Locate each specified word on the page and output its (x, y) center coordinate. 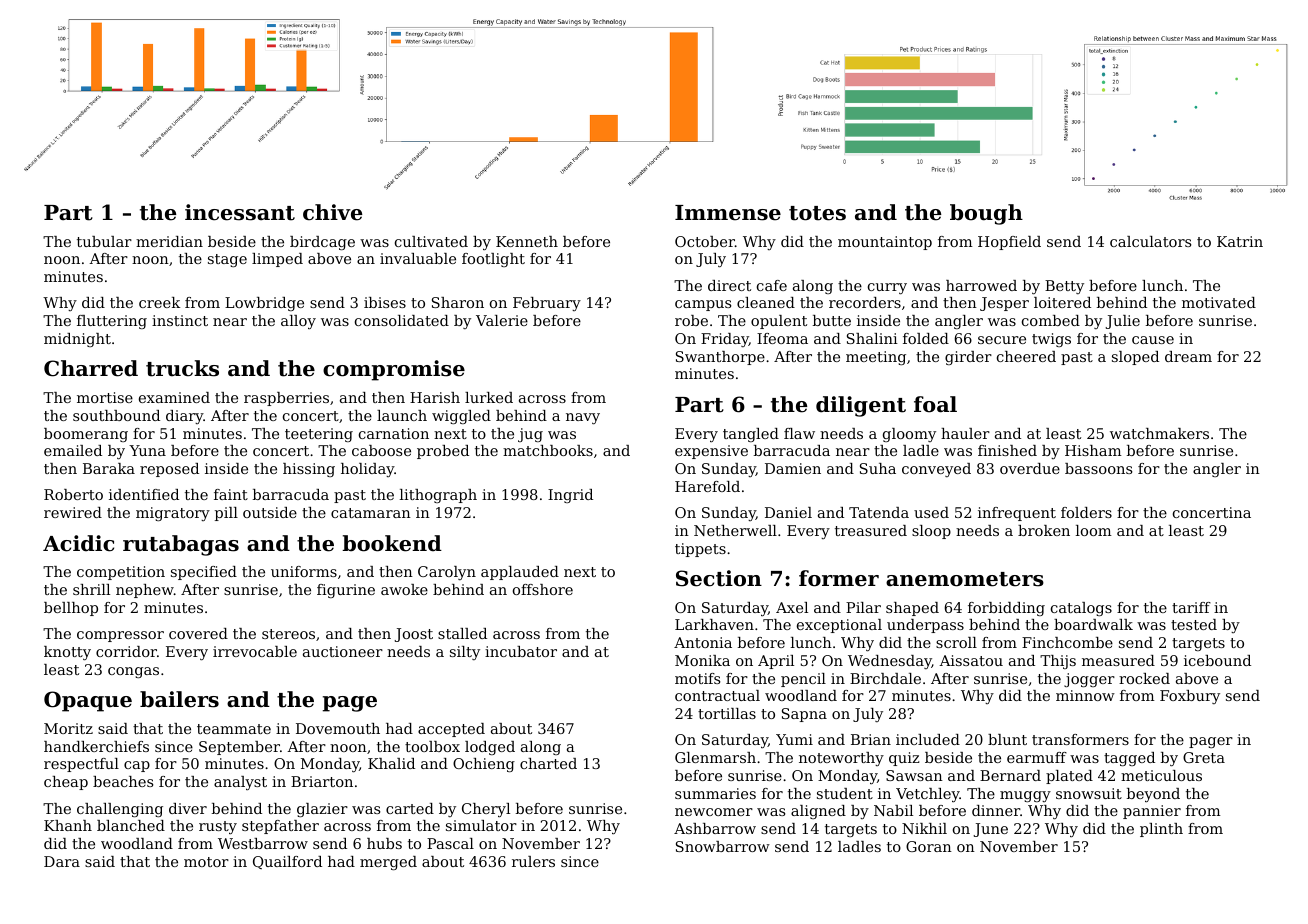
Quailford (287, 862)
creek (159, 302)
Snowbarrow (723, 846)
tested (1194, 624)
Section (719, 578)
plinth (1161, 830)
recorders (865, 302)
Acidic (78, 543)
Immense (728, 213)
